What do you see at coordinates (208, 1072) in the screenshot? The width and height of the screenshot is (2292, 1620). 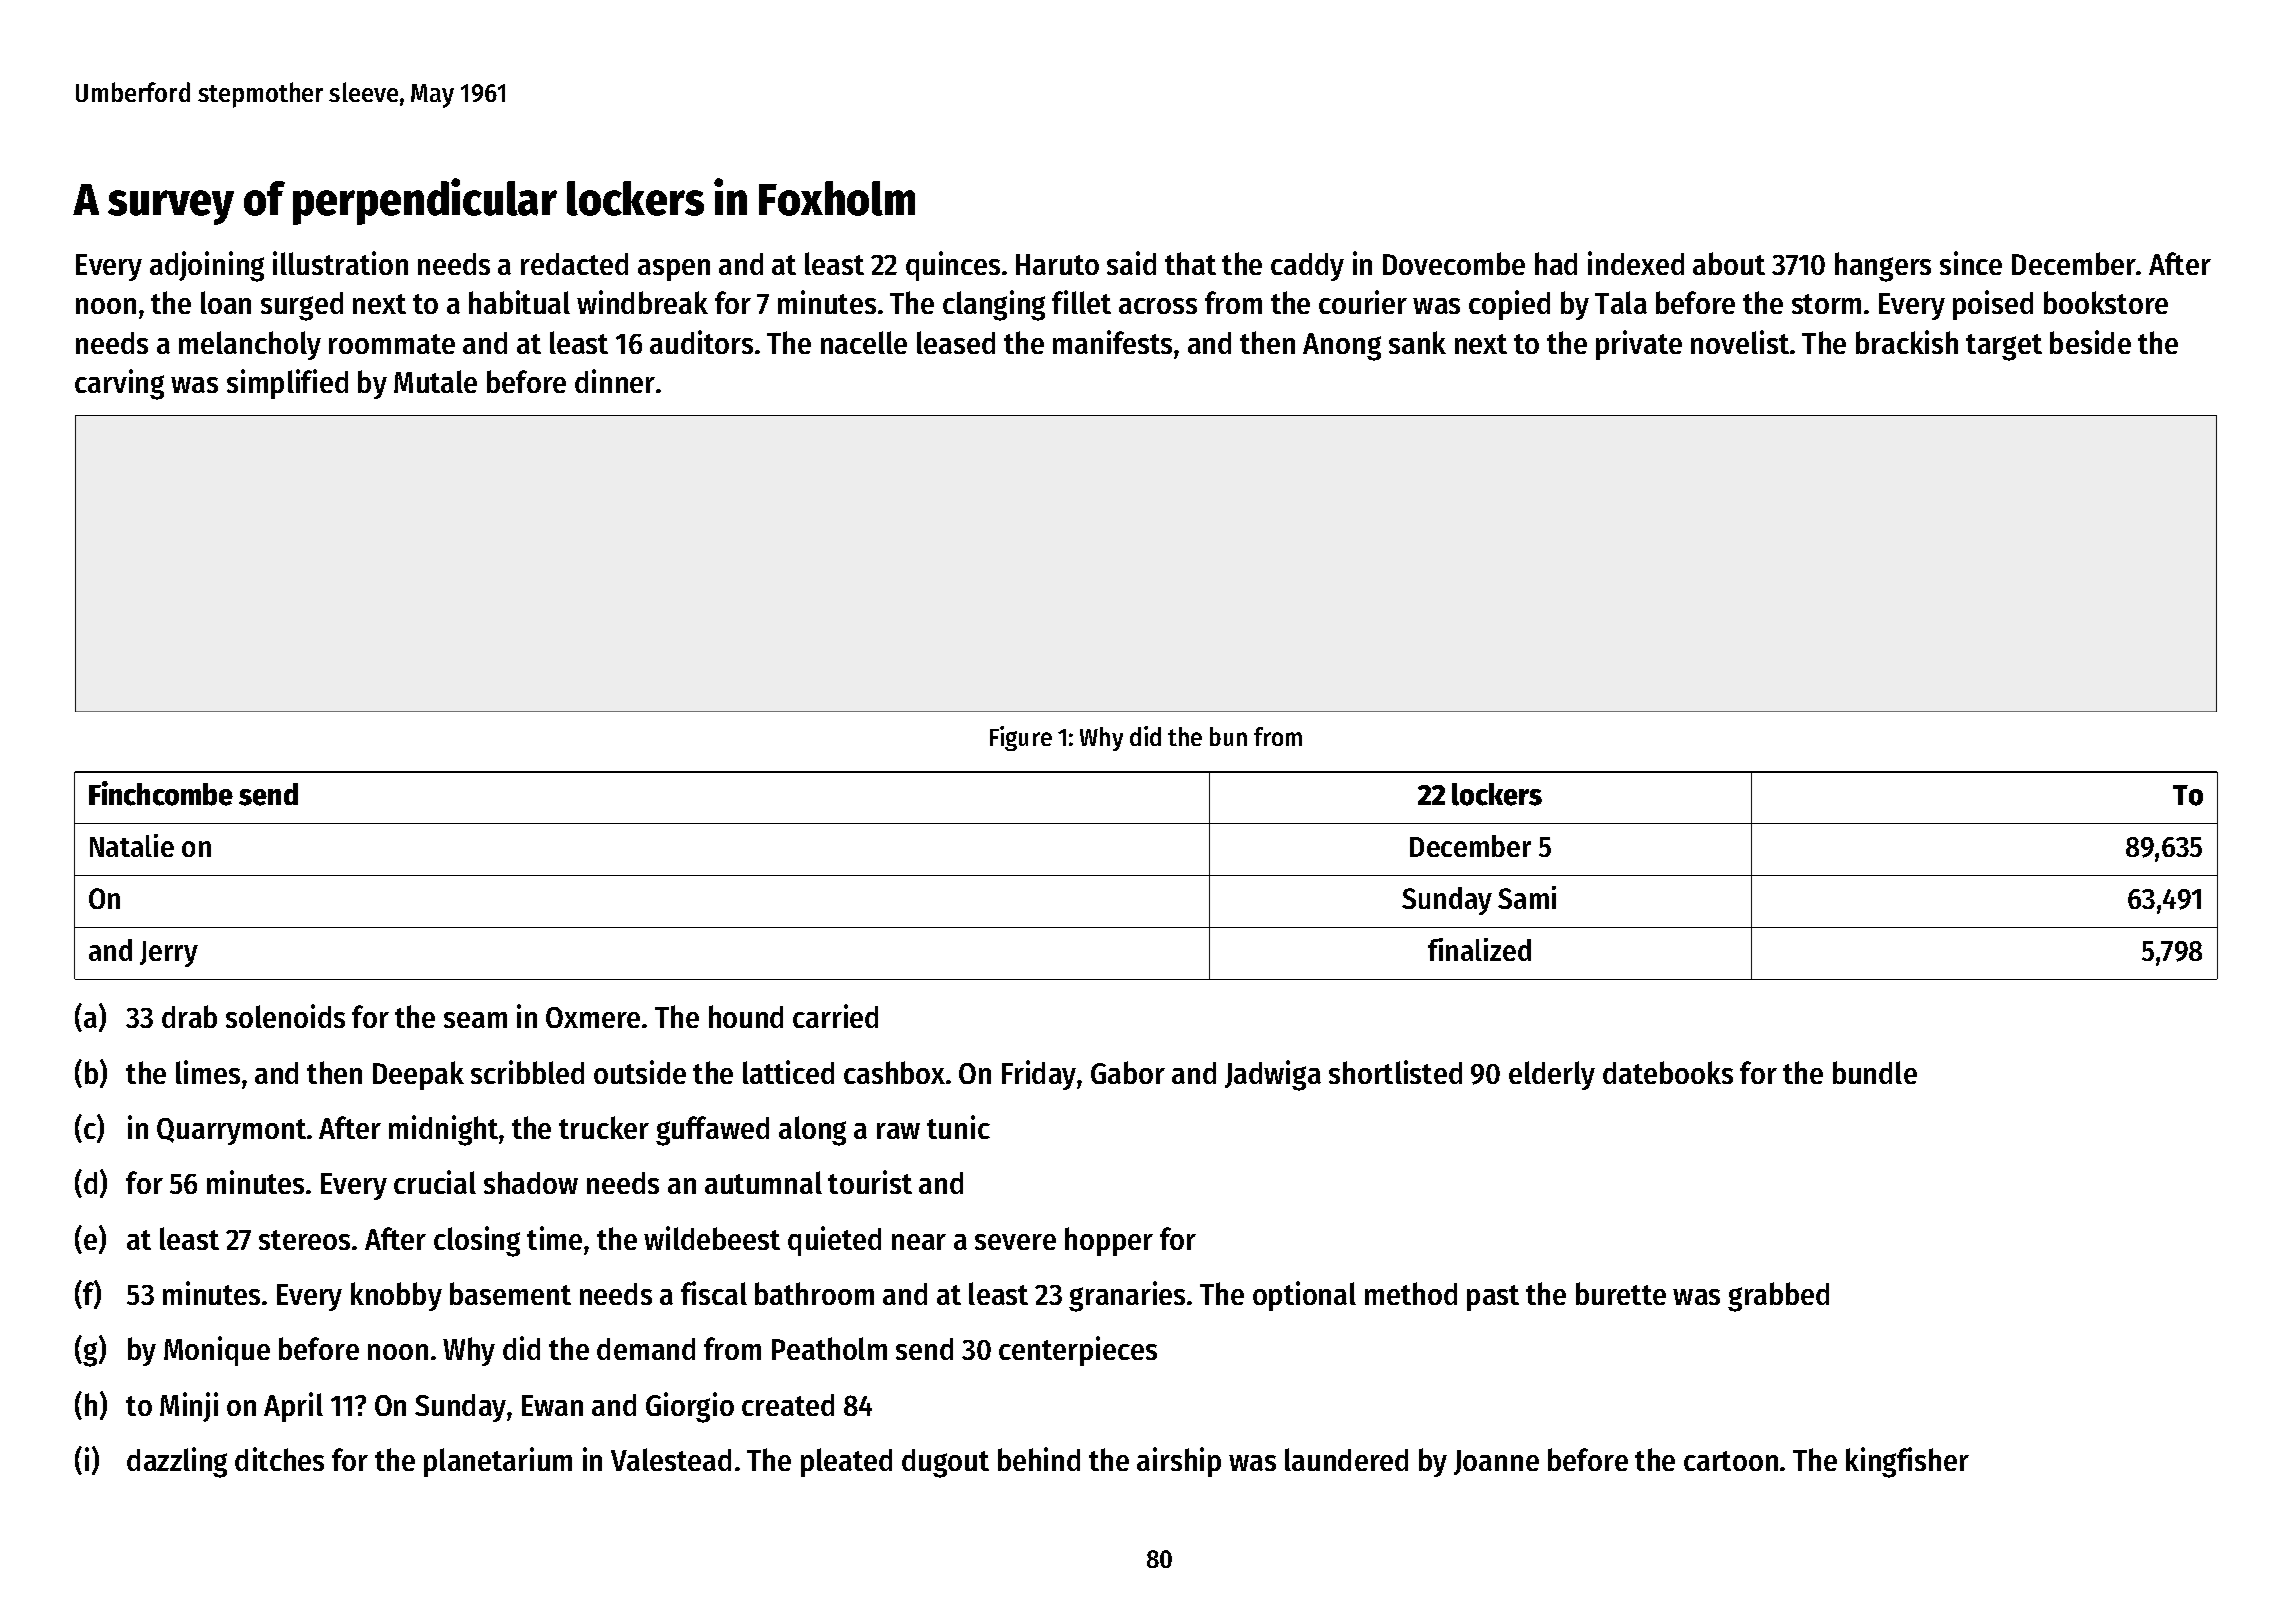 I see `limes` at bounding box center [208, 1072].
